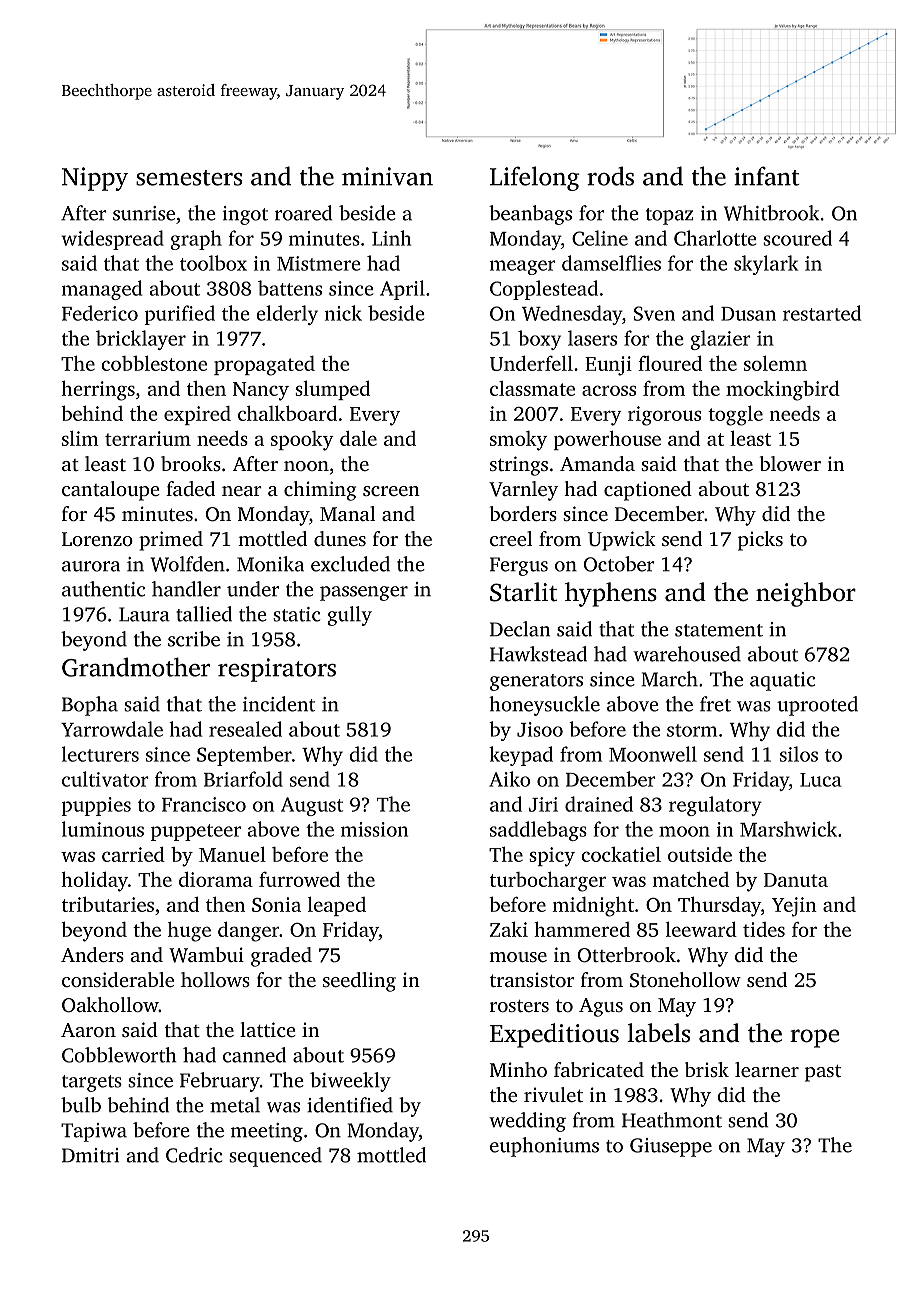 This document has height=1311, width=924. Describe the element at coordinates (387, 176) in the document. I see `minivan` at that location.
